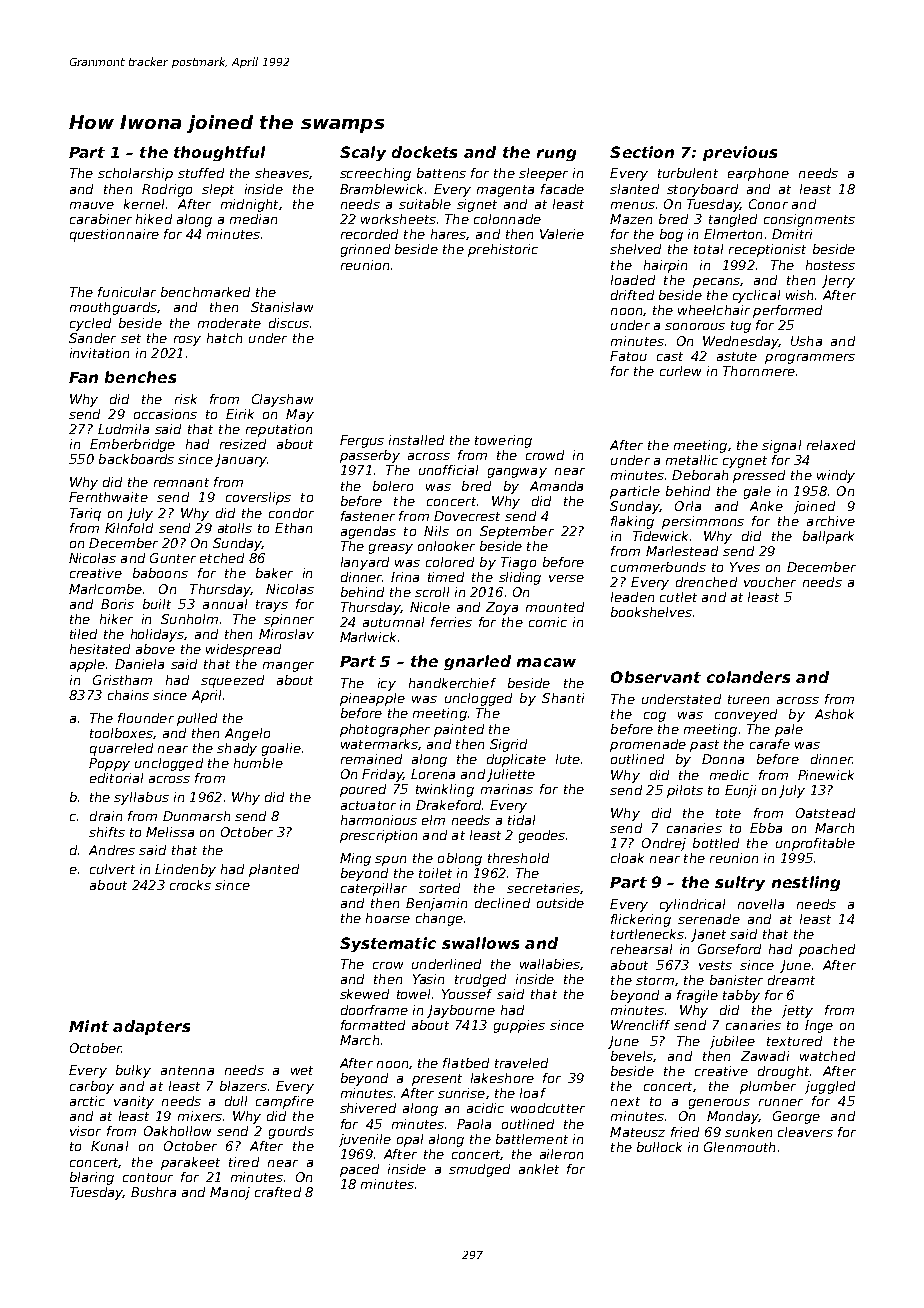  What do you see at coordinates (479, 1170) in the screenshot?
I see `smudged` at bounding box center [479, 1170].
